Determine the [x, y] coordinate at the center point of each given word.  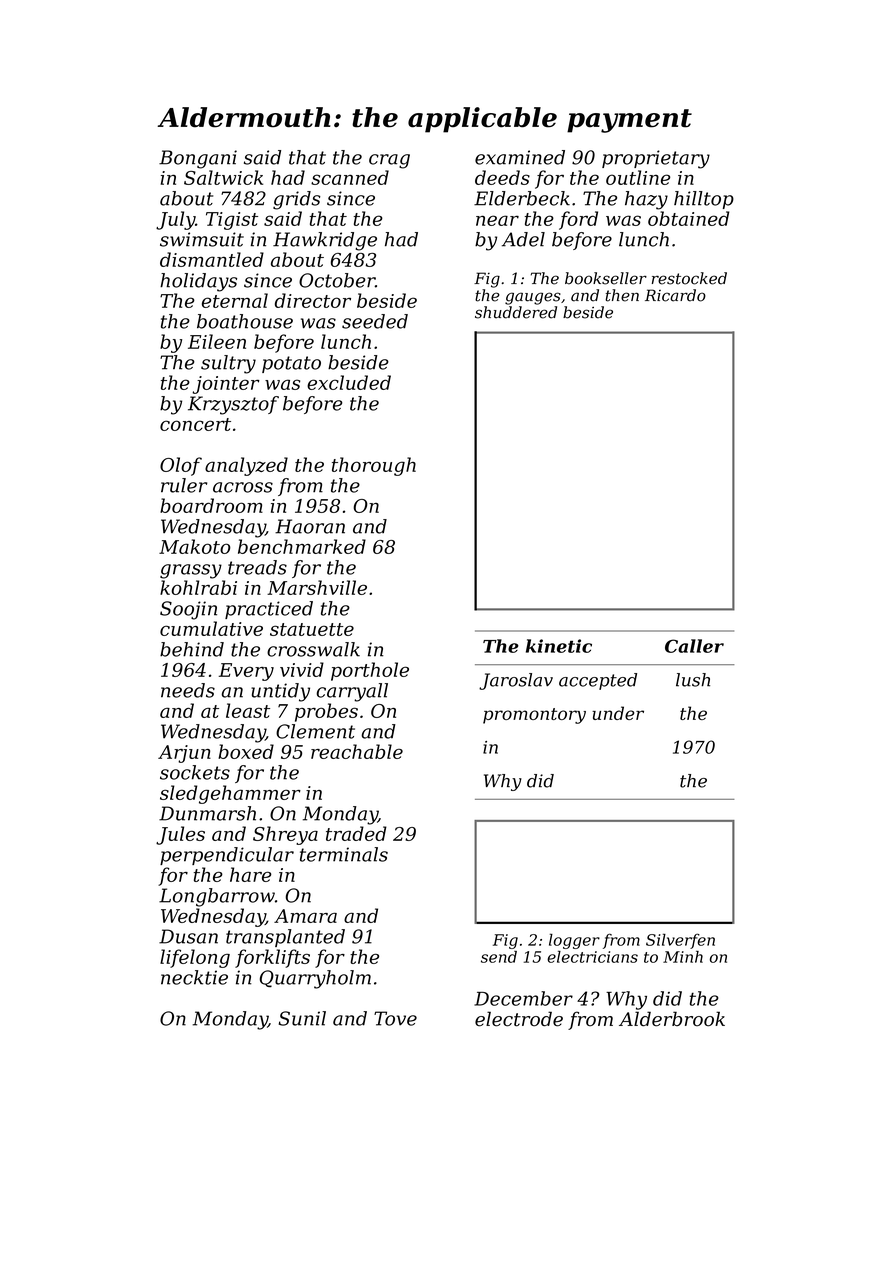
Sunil [302, 1018]
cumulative [211, 628]
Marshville [317, 587]
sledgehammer [230, 794]
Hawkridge [325, 241]
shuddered [516, 312]
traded [356, 833]
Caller [694, 646]
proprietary [656, 159]
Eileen [217, 341]
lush [693, 680]
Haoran [310, 526]
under [618, 713]
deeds [502, 177]
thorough [374, 466]
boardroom [211, 505]
